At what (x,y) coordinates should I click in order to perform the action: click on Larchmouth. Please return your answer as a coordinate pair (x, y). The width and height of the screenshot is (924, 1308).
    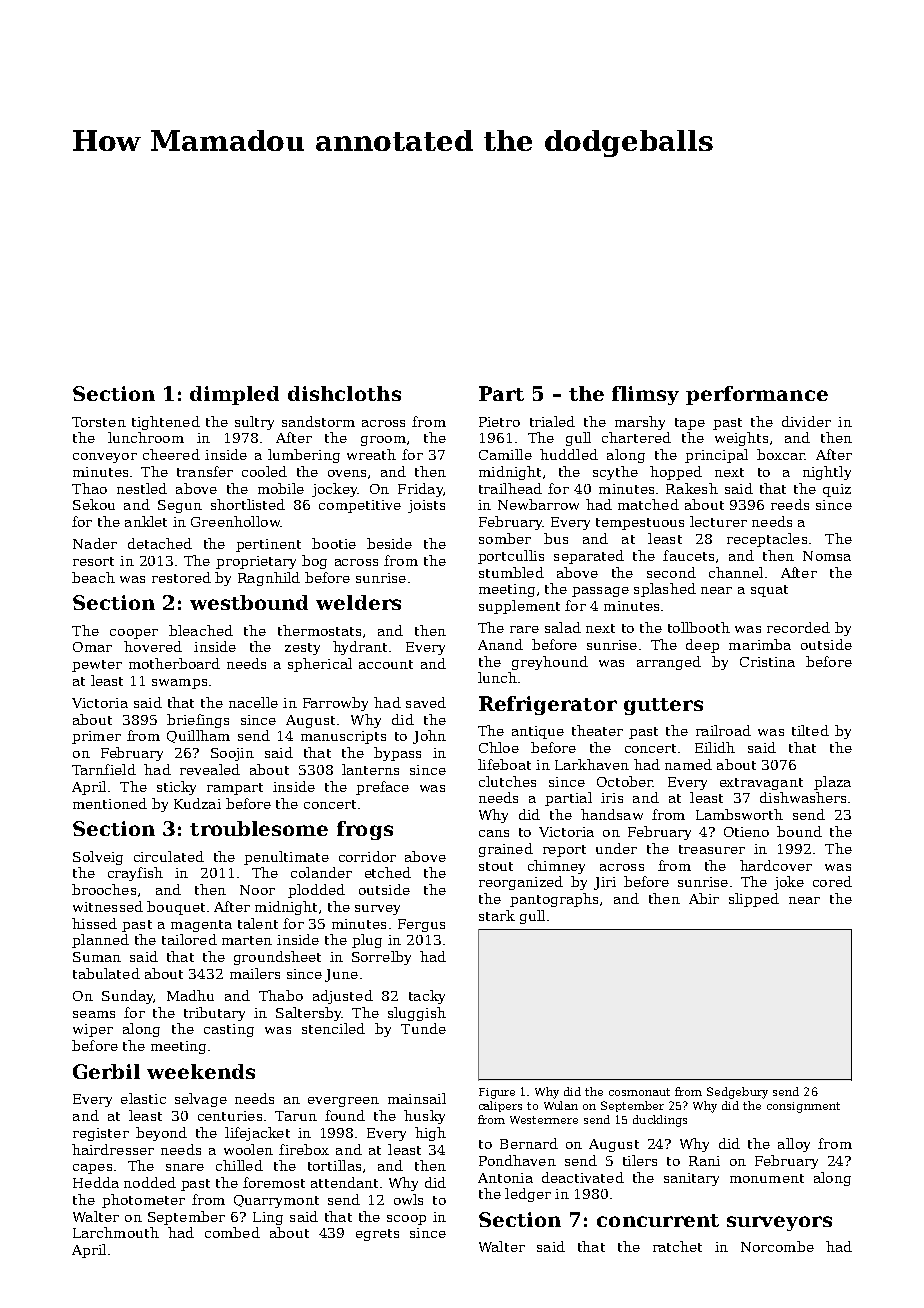
    Looking at the image, I should click on (116, 1232).
